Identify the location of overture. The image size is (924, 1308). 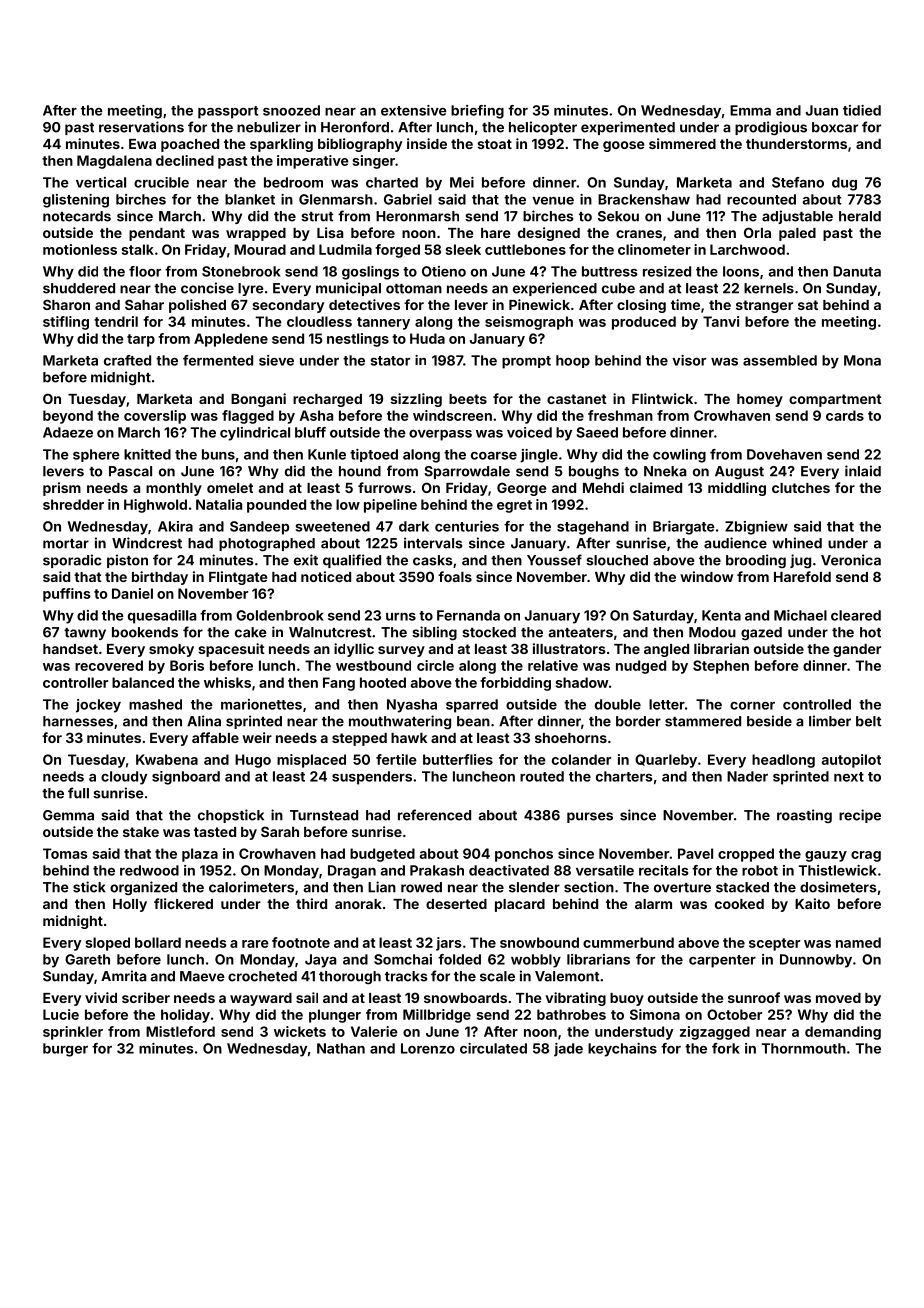
(682, 888).
